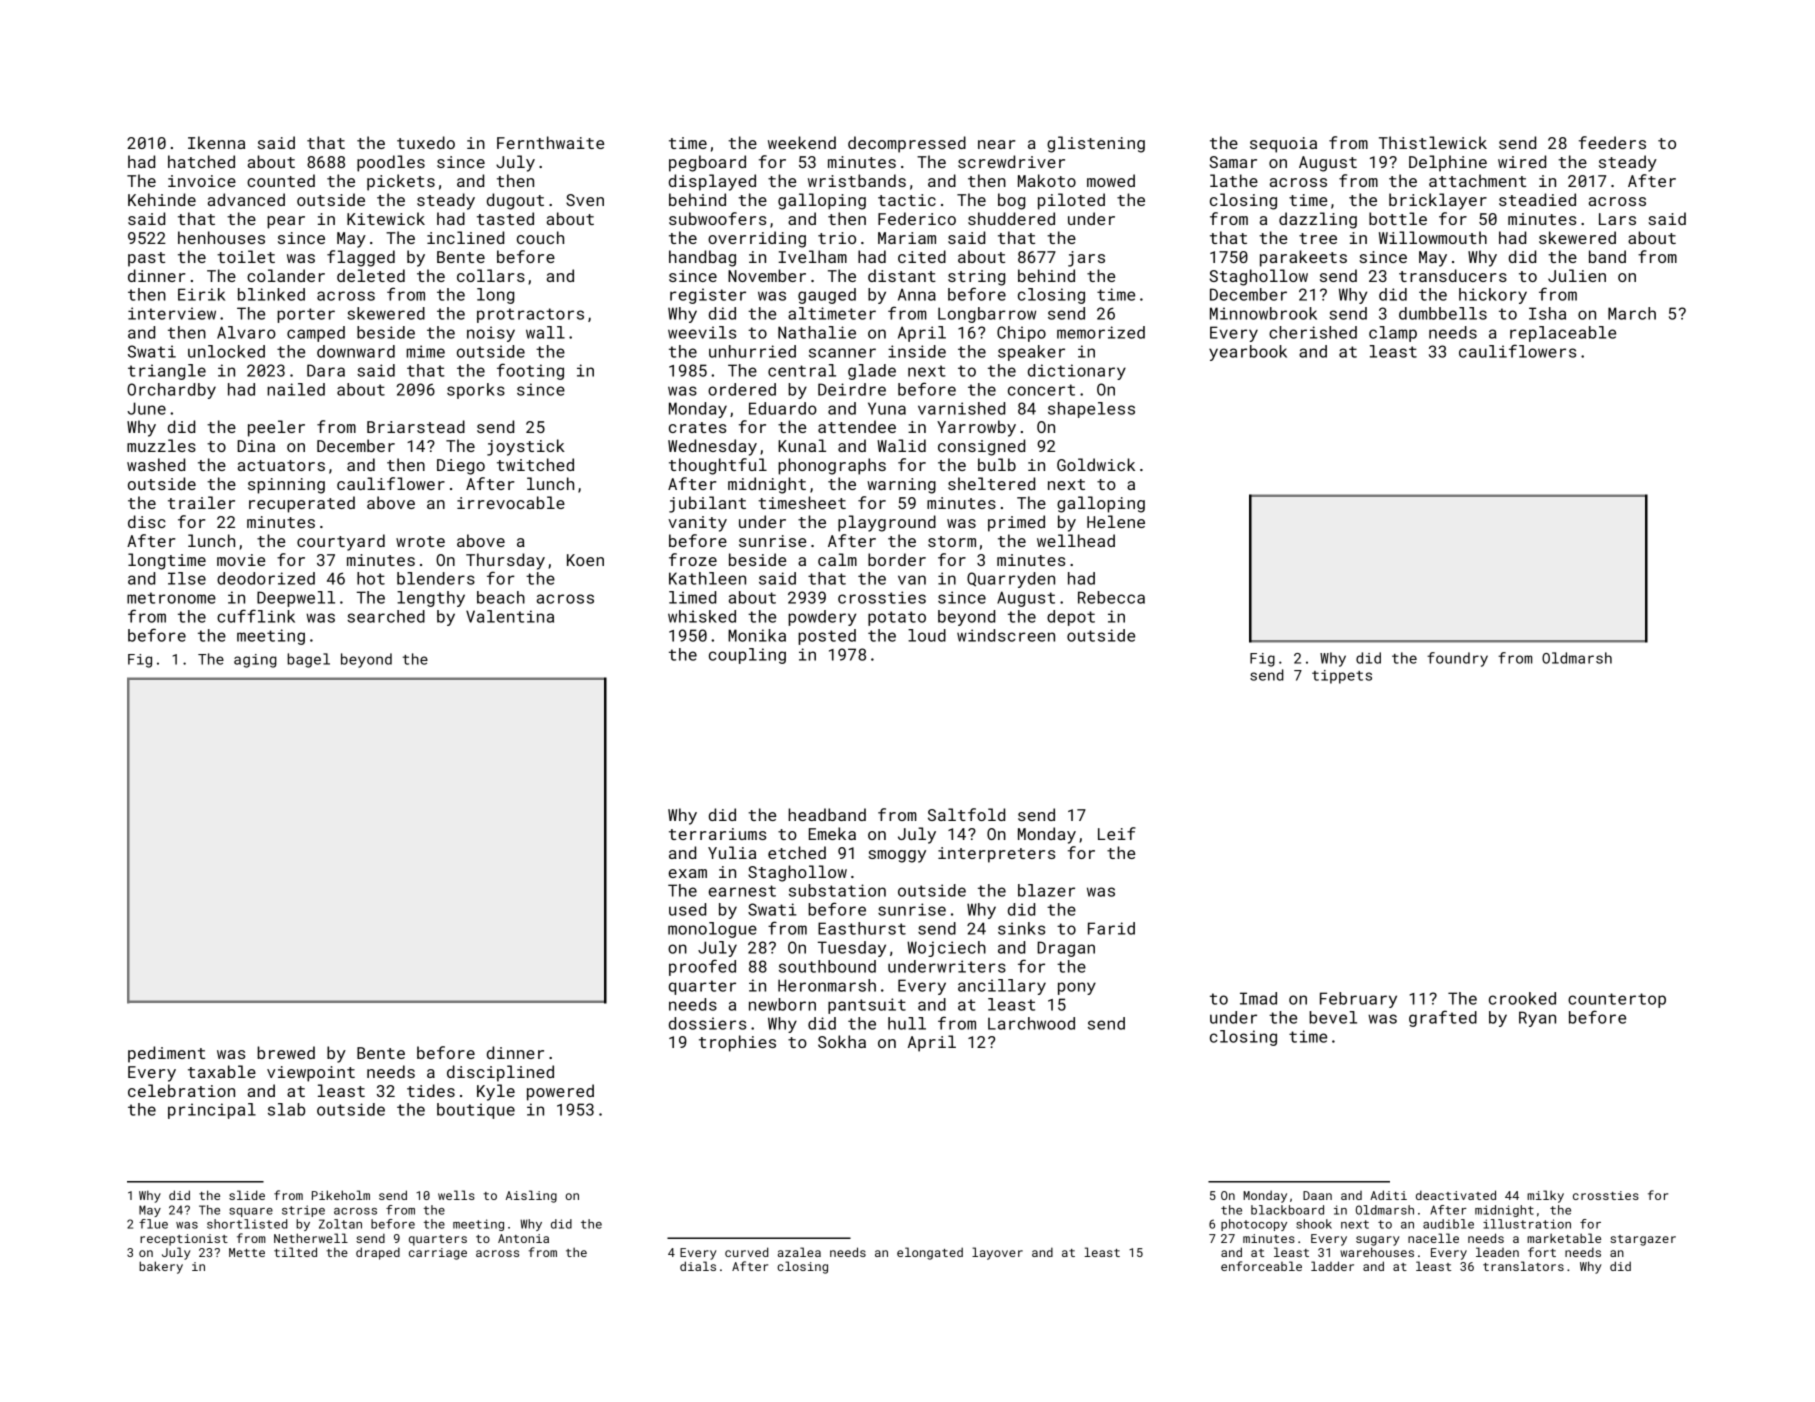 The height and width of the document is (1402, 1815). What do you see at coordinates (560, 1092) in the document?
I see `powered` at bounding box center [560, 1092].
